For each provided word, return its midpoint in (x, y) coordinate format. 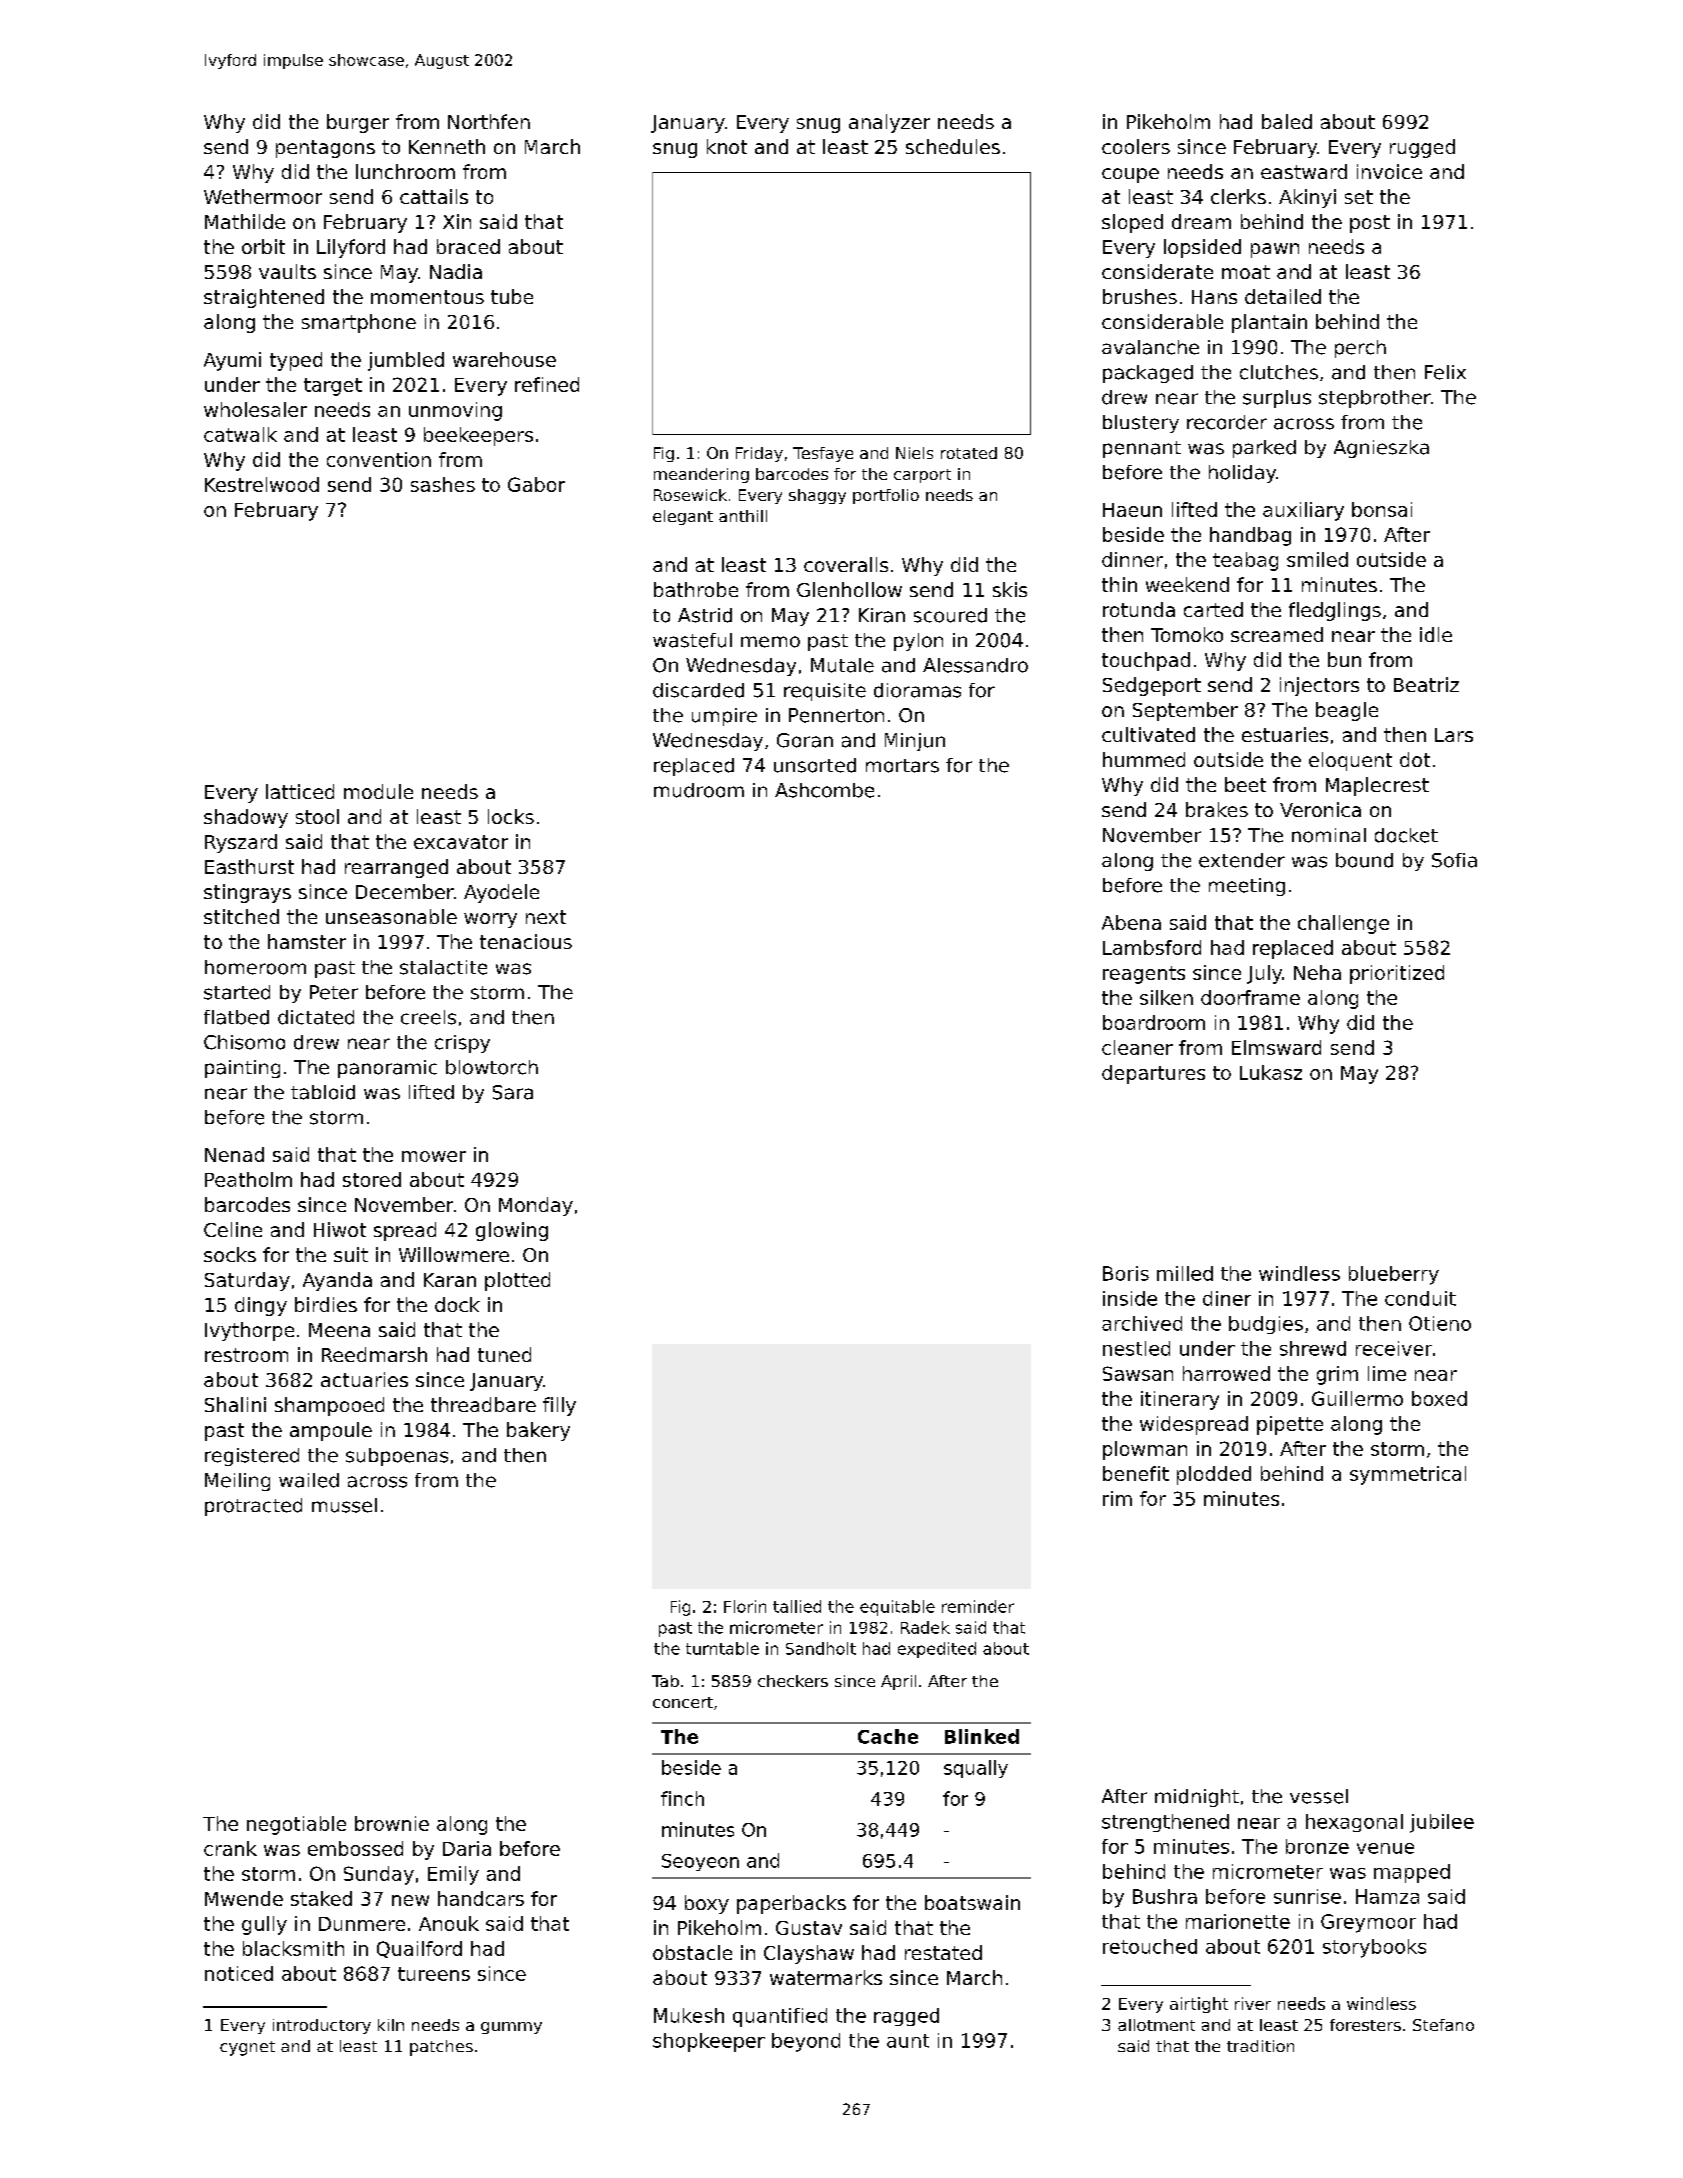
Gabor (536, 484)
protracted (253, 1507)
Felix (1445, 372)
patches (441, 2048)
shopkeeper (709, 2042)
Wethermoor (263, 196)
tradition (1260, 2046)
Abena (1131, 922)
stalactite (443, 967)
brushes (1140, 296)
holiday (1242, 474)
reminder (978, 1606)
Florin (745, 1606)
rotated (969, 453)
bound (1364, 860)
